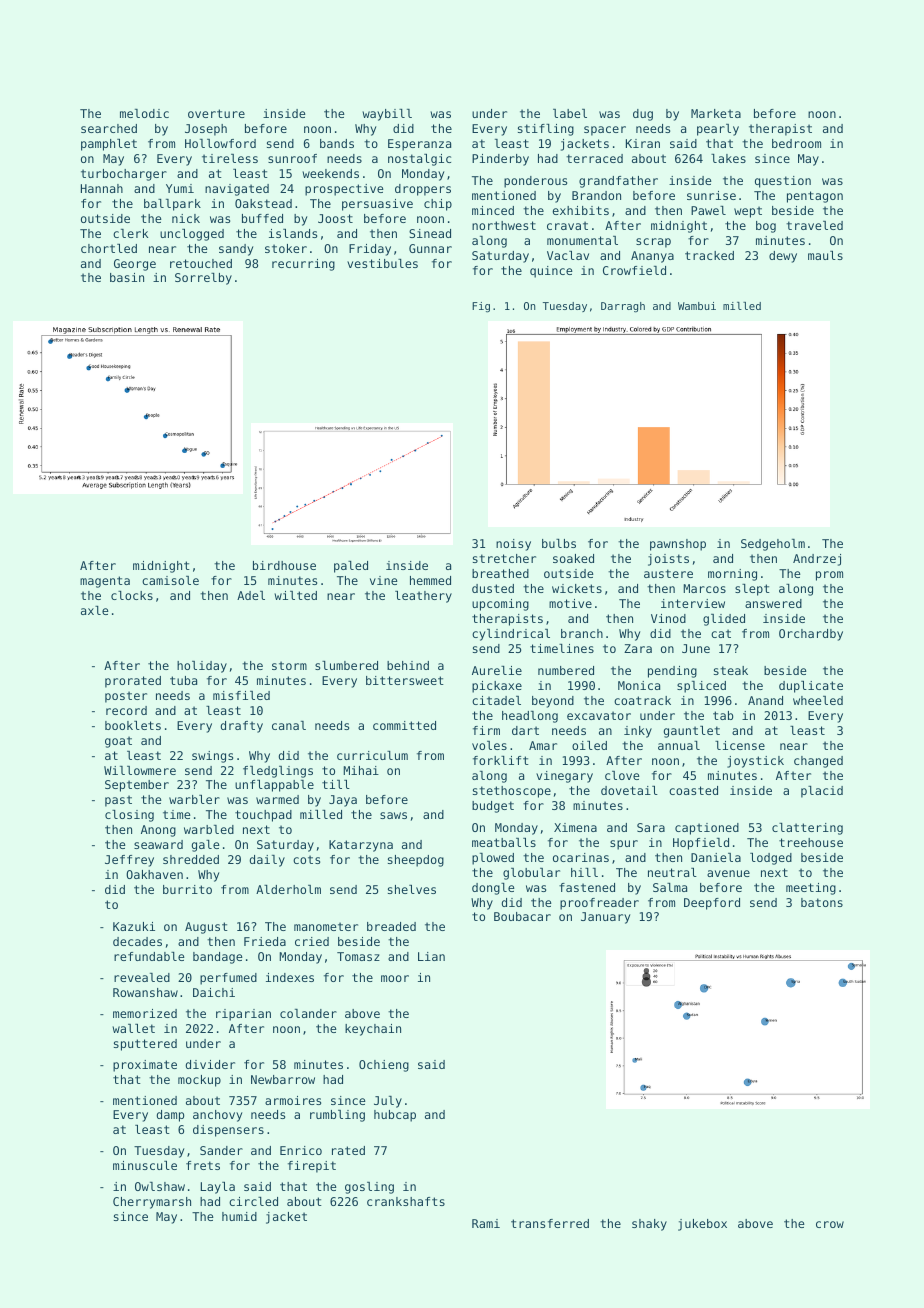 This image has width=924, height=1308. What do you see at coordinates (771, 859) in the image?
I see `lodged` at bounding box center [771, 859].
